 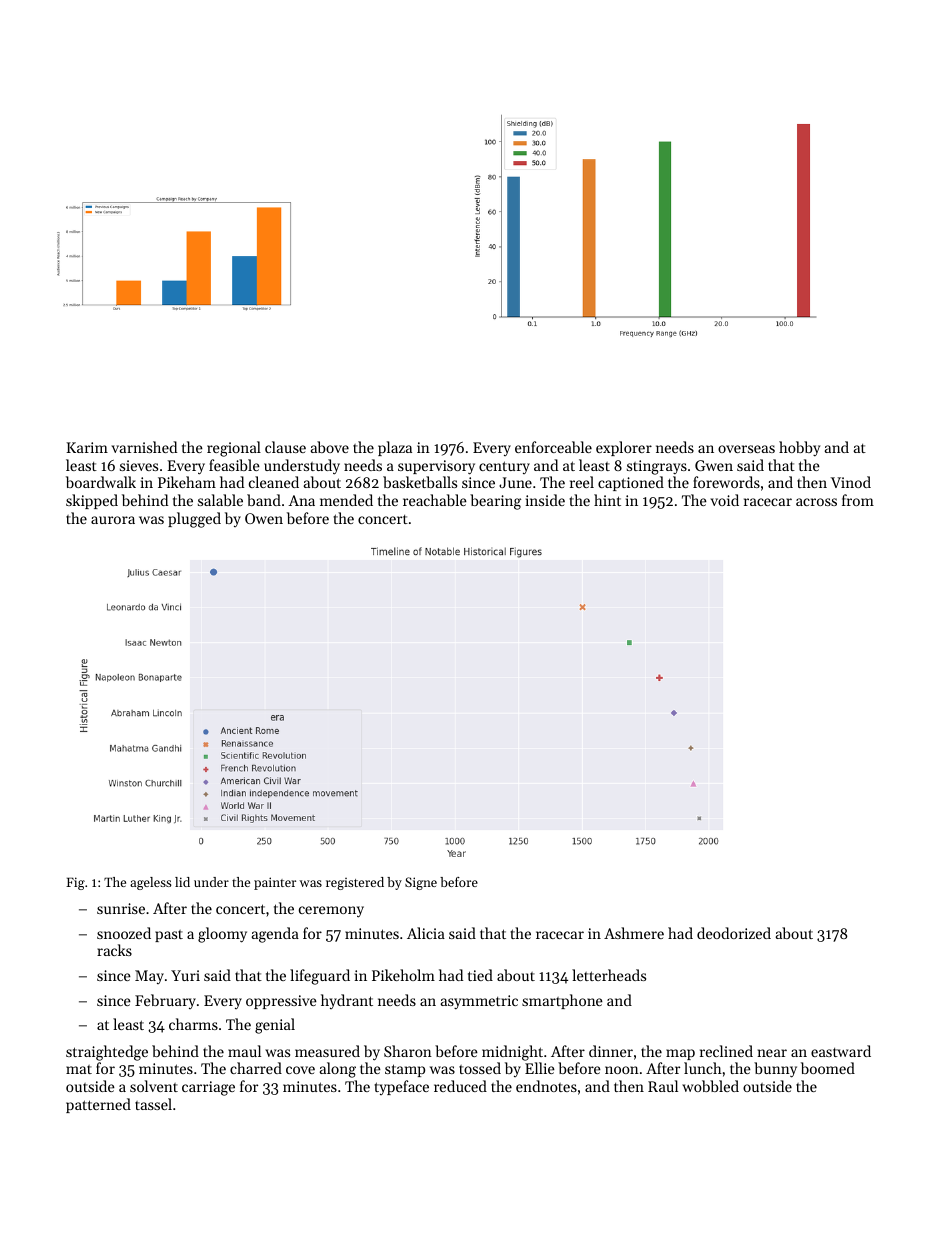 What do you see at coordinates (151, 883) in the image?
I see `ageless` at bounding box center [151, 883].
